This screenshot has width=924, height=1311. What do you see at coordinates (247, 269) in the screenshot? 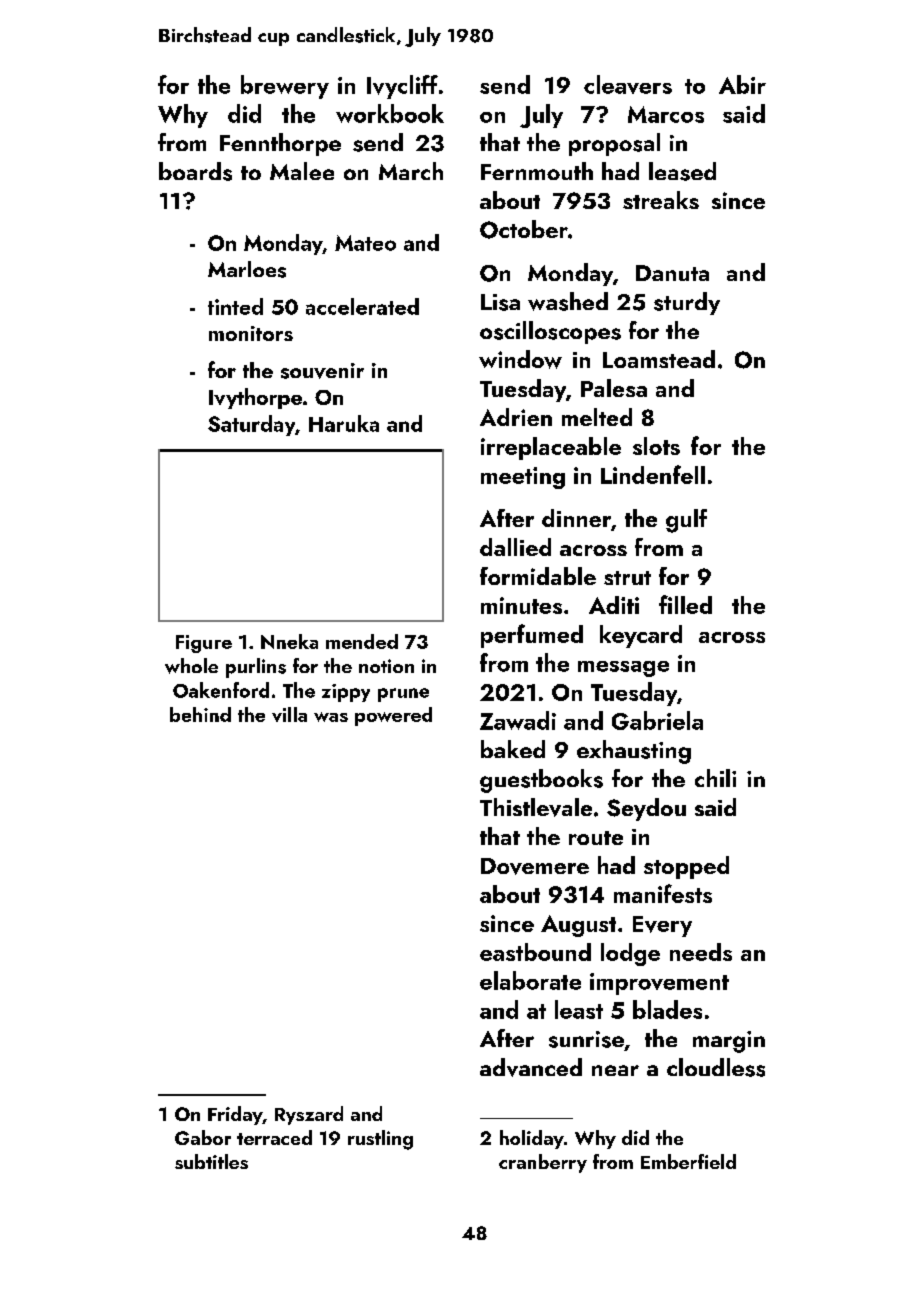
I see `Marloes` at bounding box center [247, 269].
